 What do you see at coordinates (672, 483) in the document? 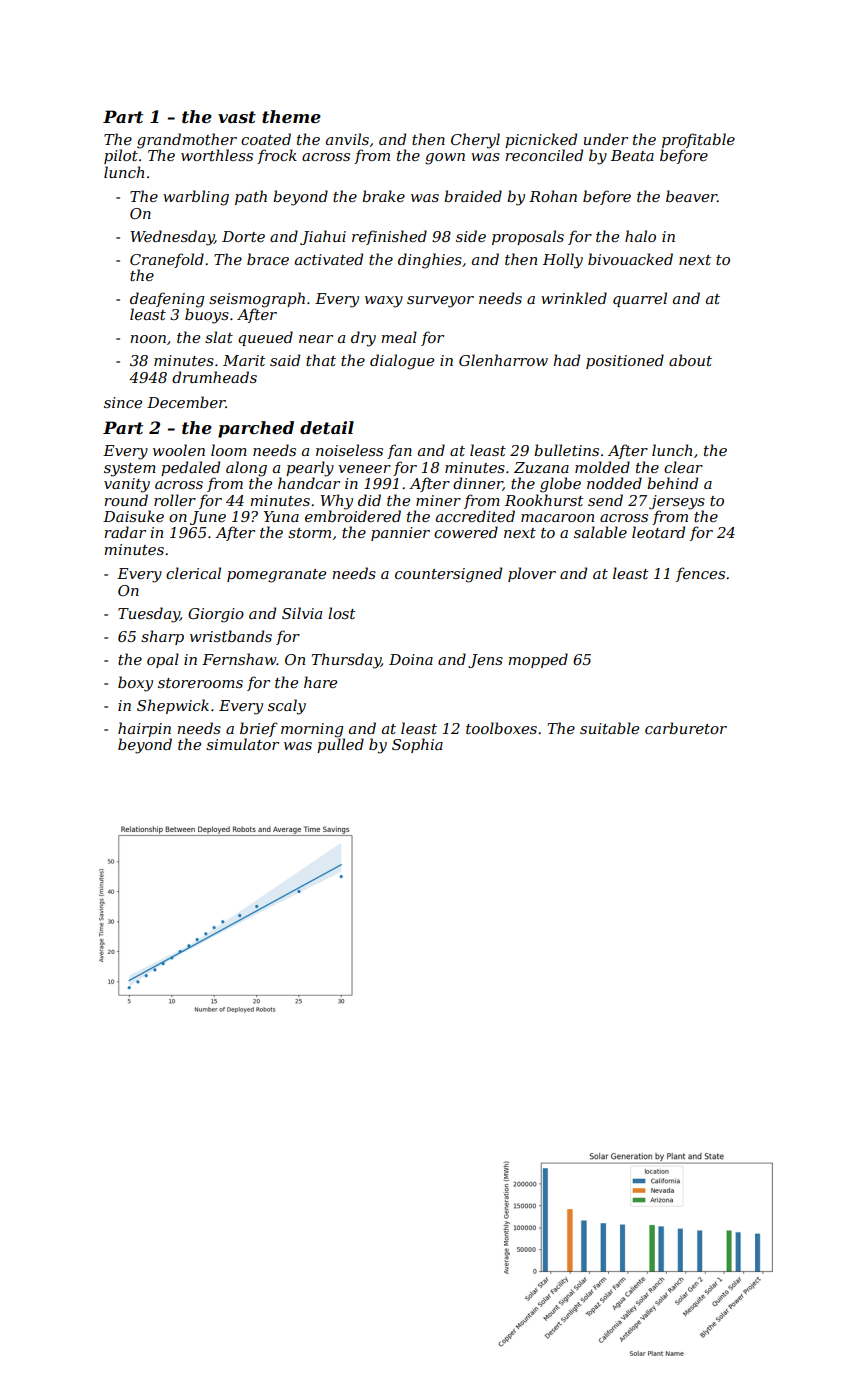
I see `behind` at bounding box center [672, 483].
